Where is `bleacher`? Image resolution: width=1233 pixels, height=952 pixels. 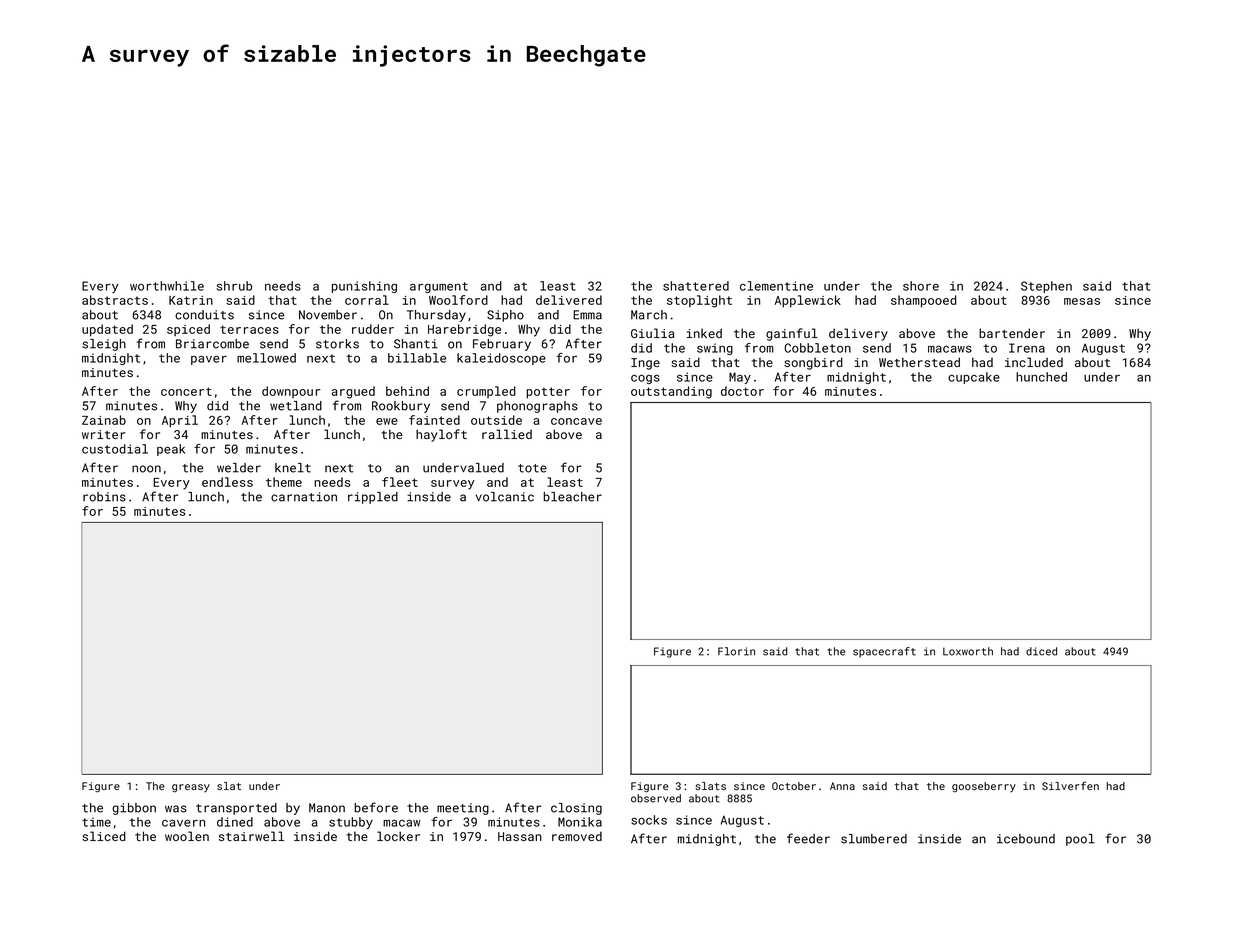 bleacher is located at coordinates (573, 497).
